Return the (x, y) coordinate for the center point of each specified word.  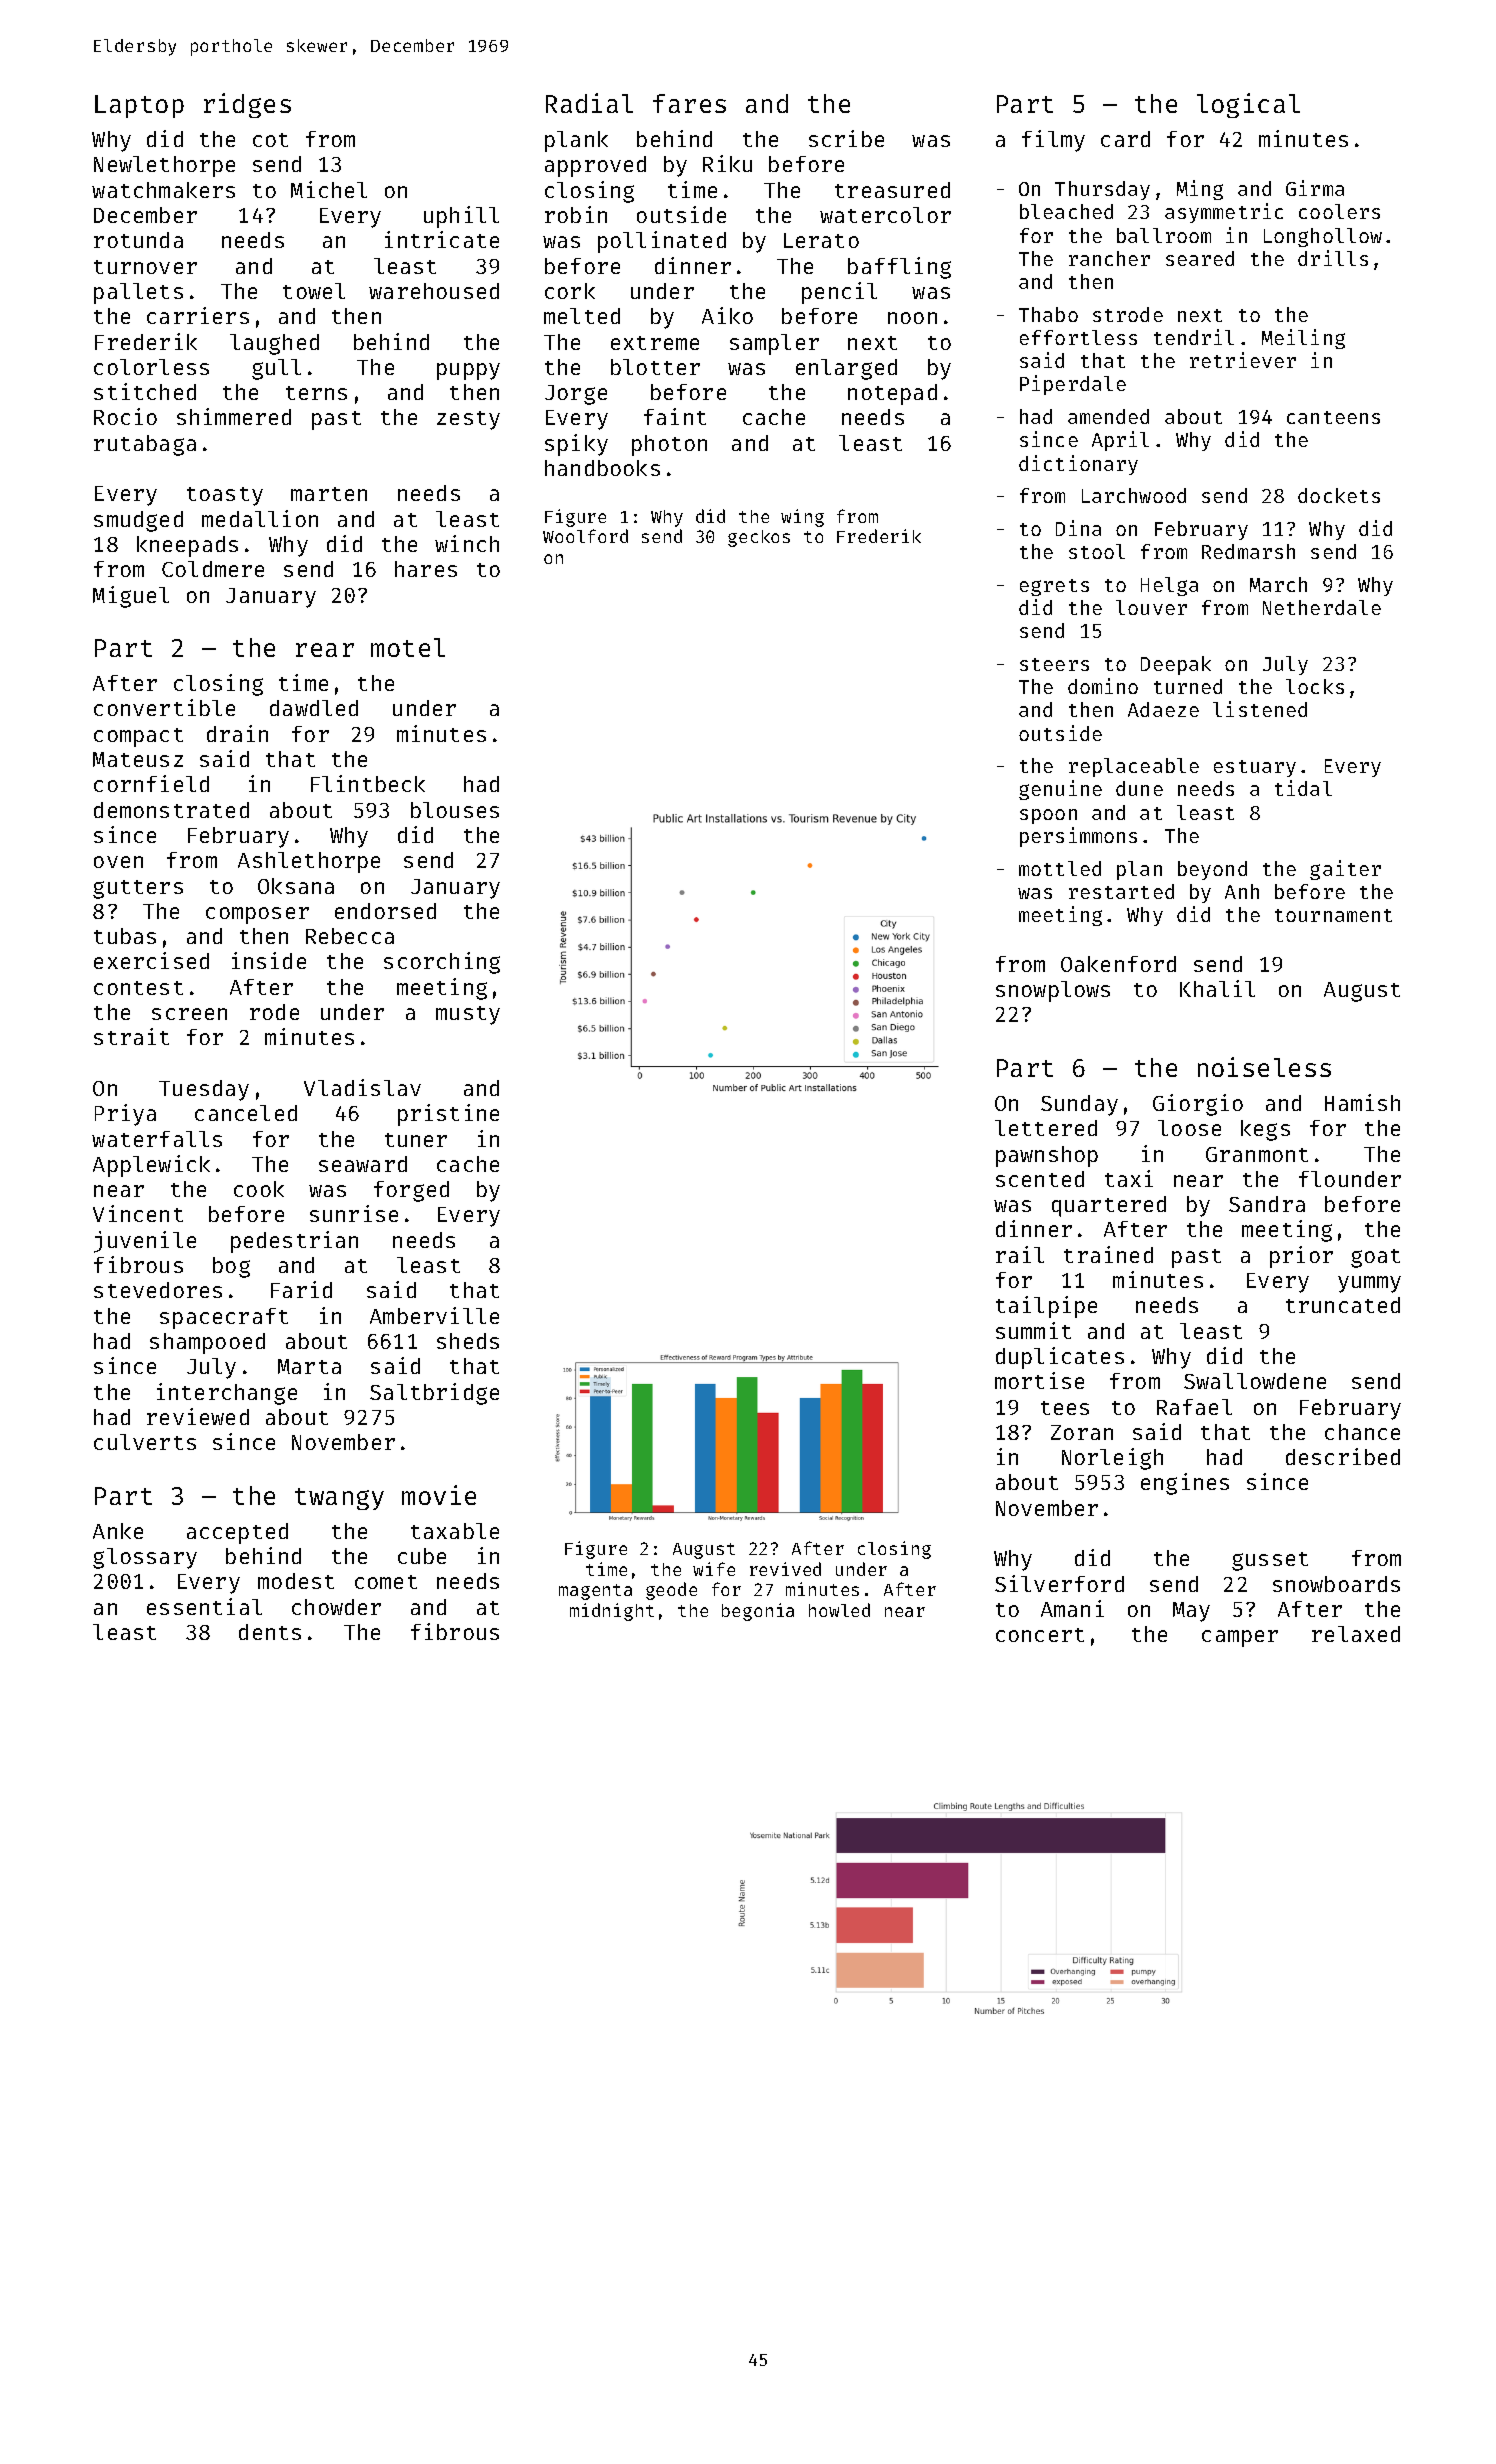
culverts (145, 1442)
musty (468, 1015)
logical (1248, 105)
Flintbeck (368, 783)
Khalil (1217, 988)
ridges (247, 105)
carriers (198, 315)
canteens (1333, 417)
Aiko (727, 315)
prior (1301, 1257)
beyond (1212, 870)
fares (689, 103)
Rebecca (350, 936)
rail (1020, 1254)
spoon (1048, 816)
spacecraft (224, 1318)
